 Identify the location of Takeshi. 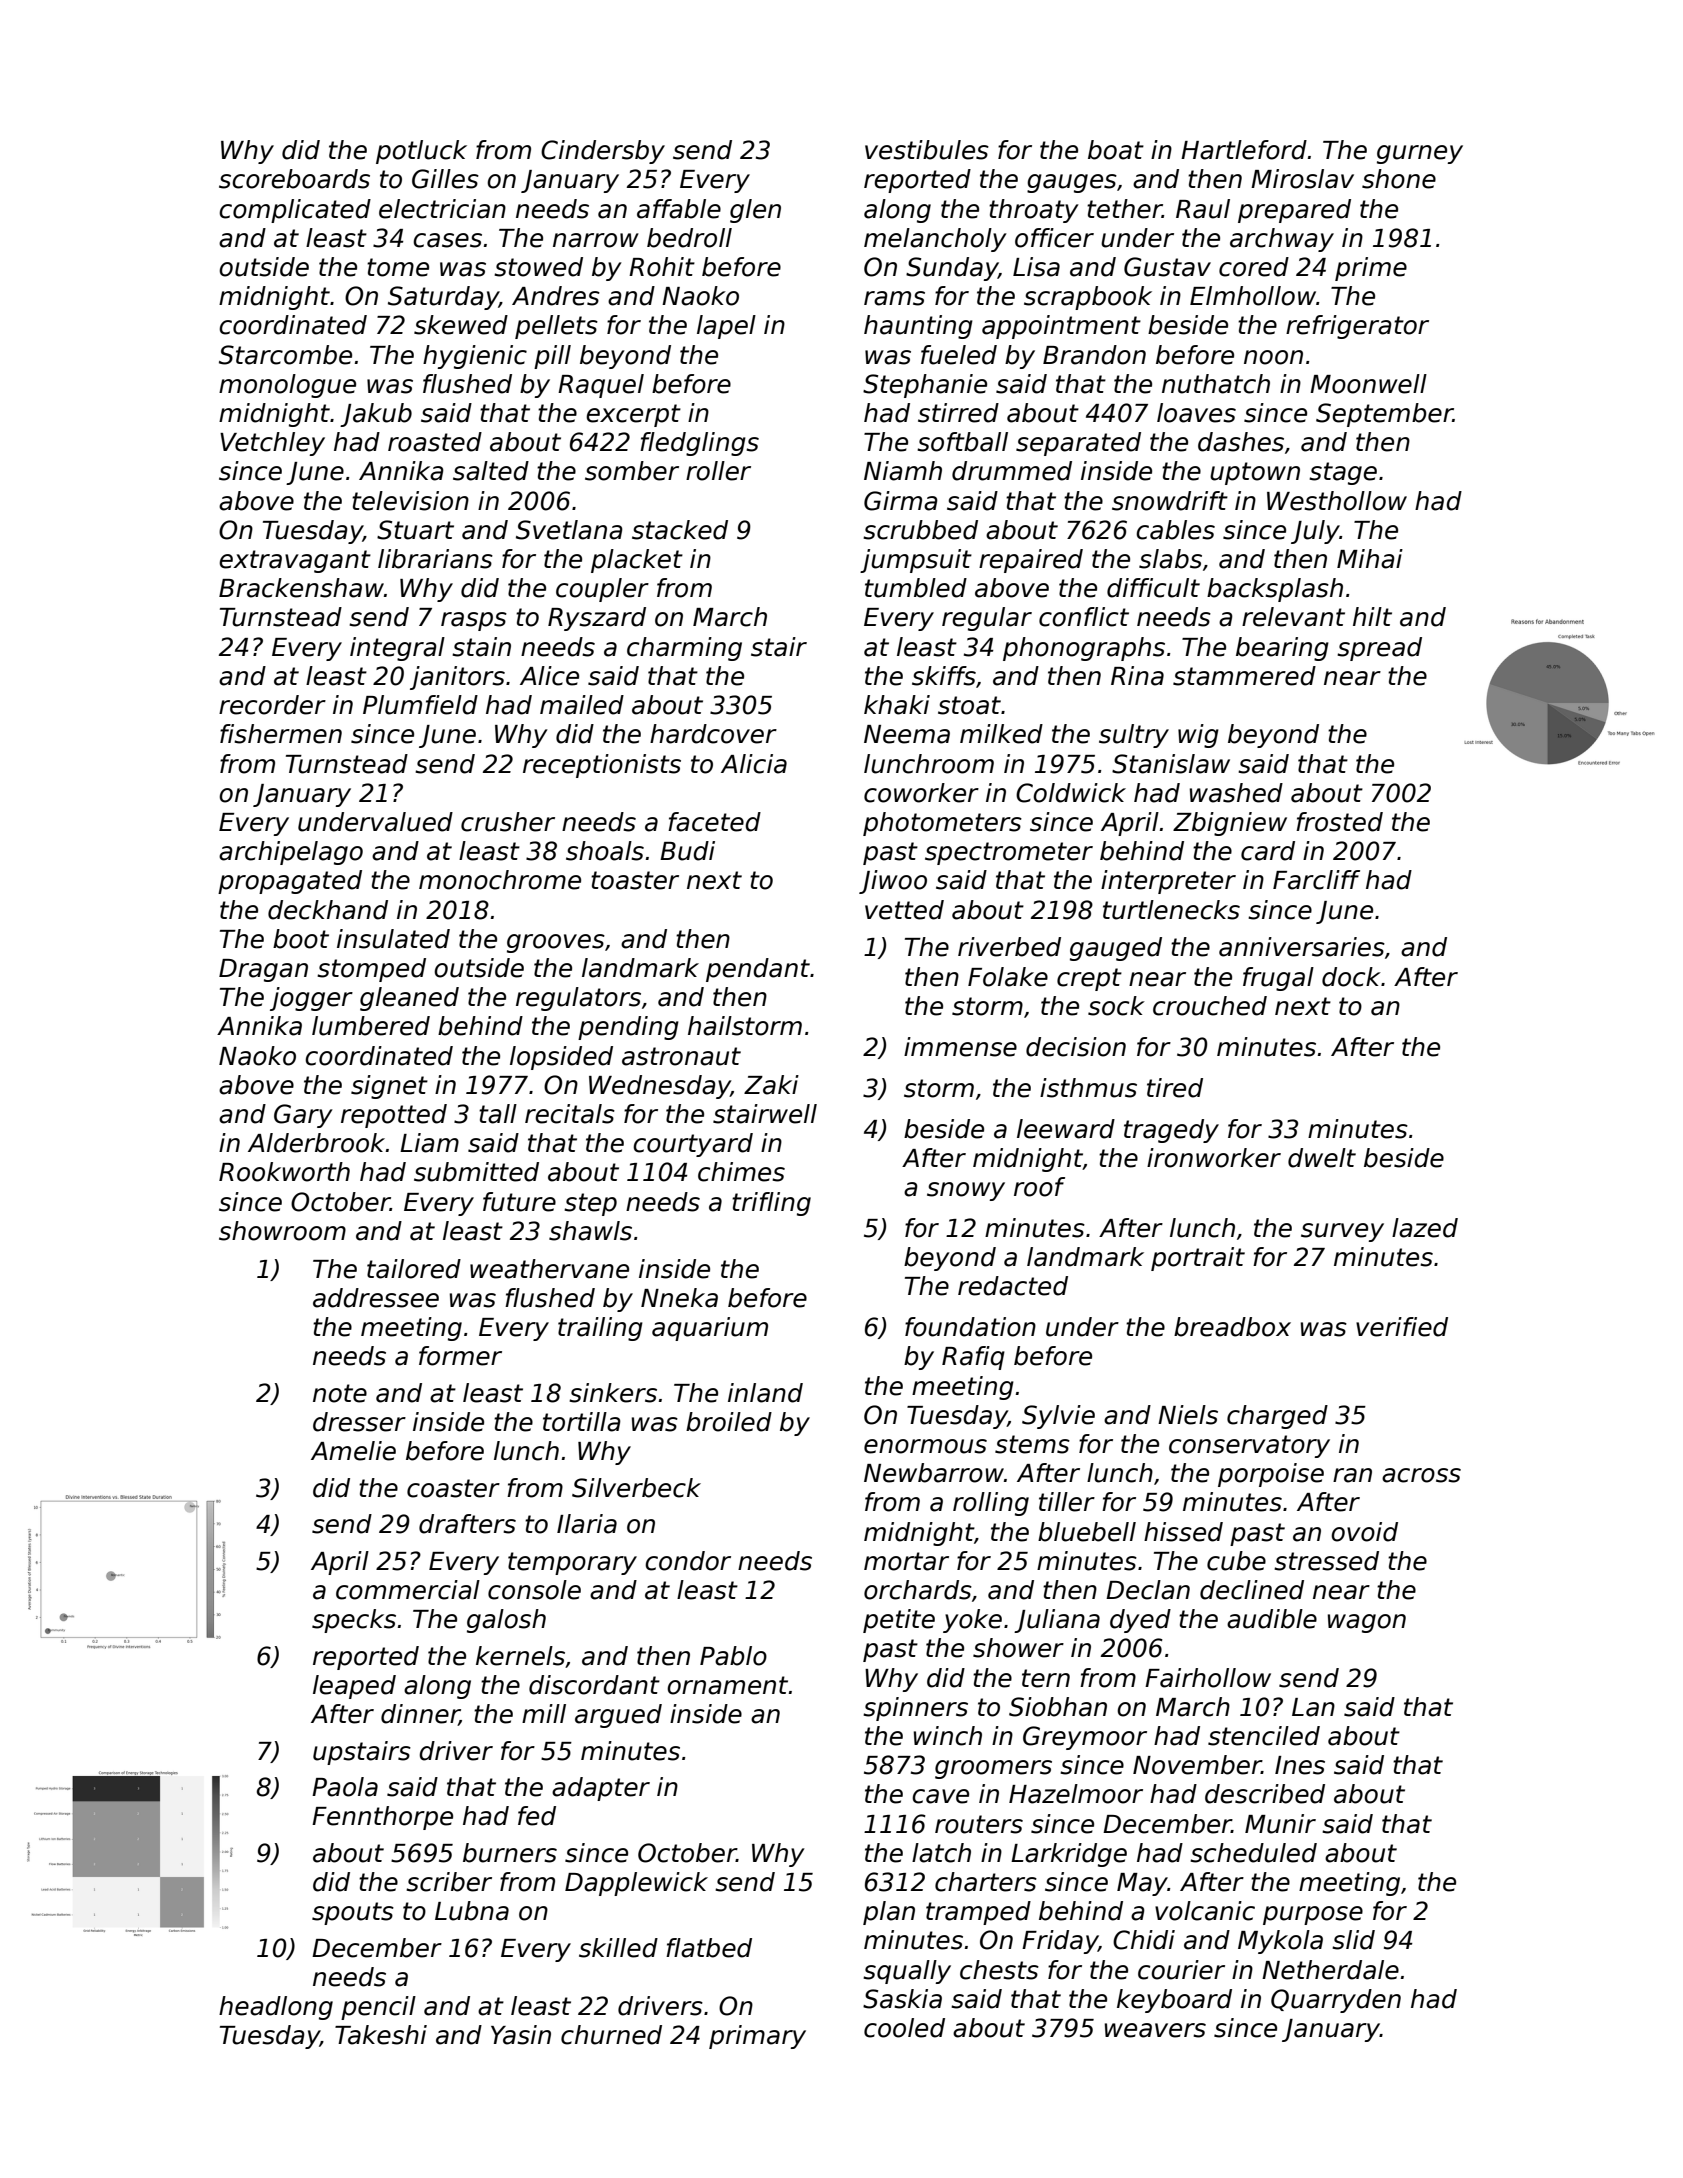
(381, 2035).
